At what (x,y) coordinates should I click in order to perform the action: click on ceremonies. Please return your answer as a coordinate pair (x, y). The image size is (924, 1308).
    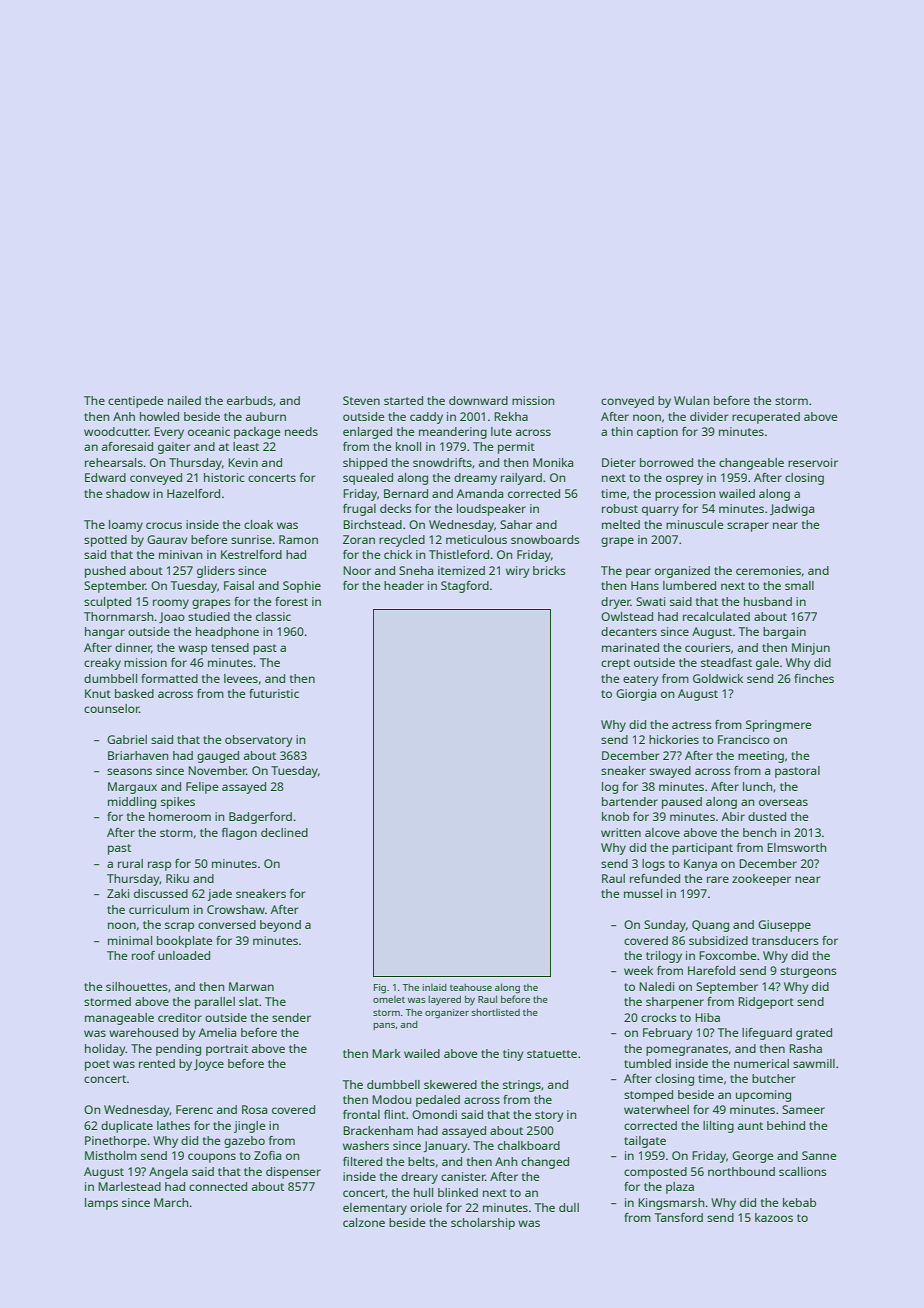
    Looking at the image, I should click on (768, 570).
